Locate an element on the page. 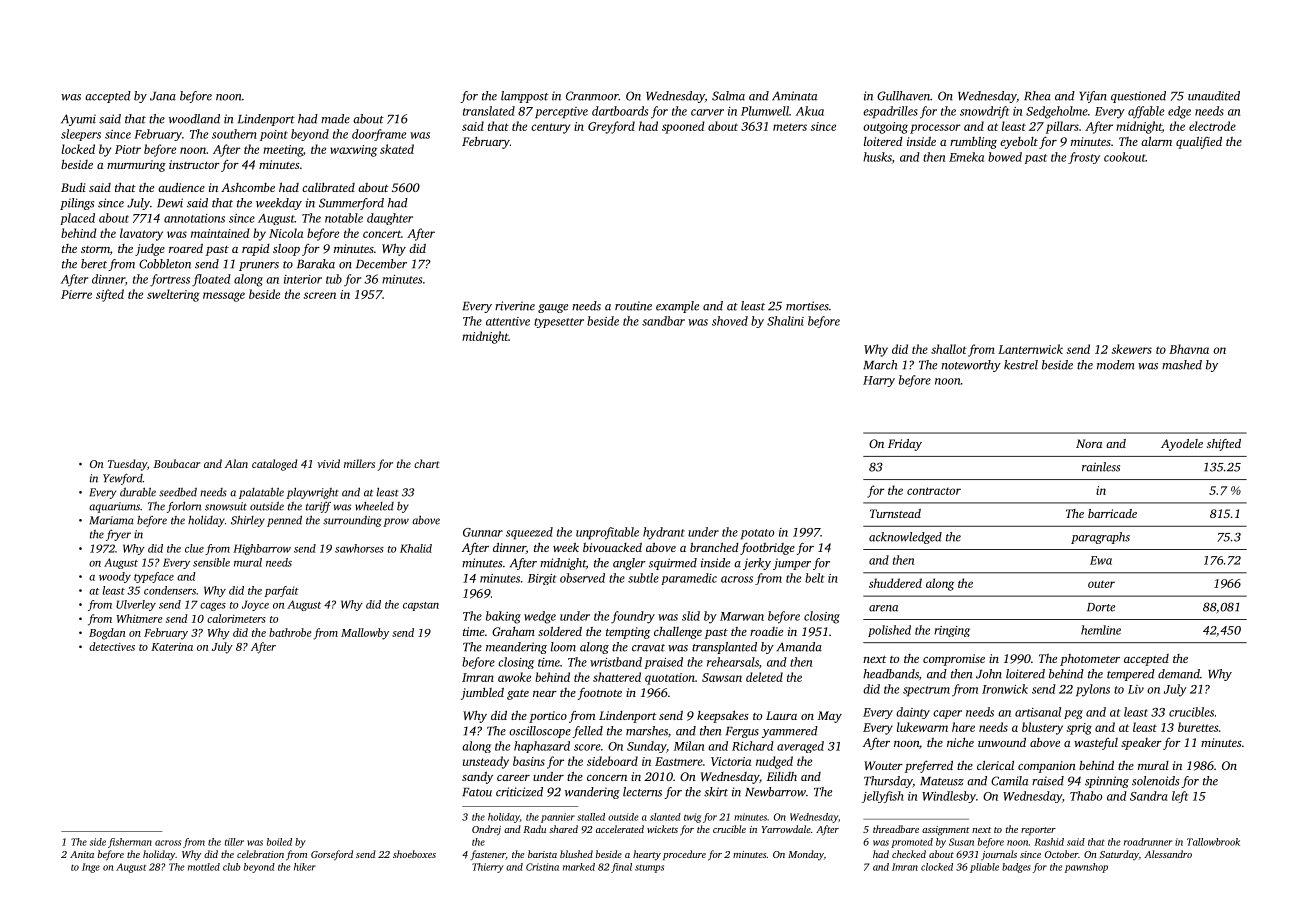 The height and width of the page is (924, 1308). ringing is located at coordinates (952, 631).
